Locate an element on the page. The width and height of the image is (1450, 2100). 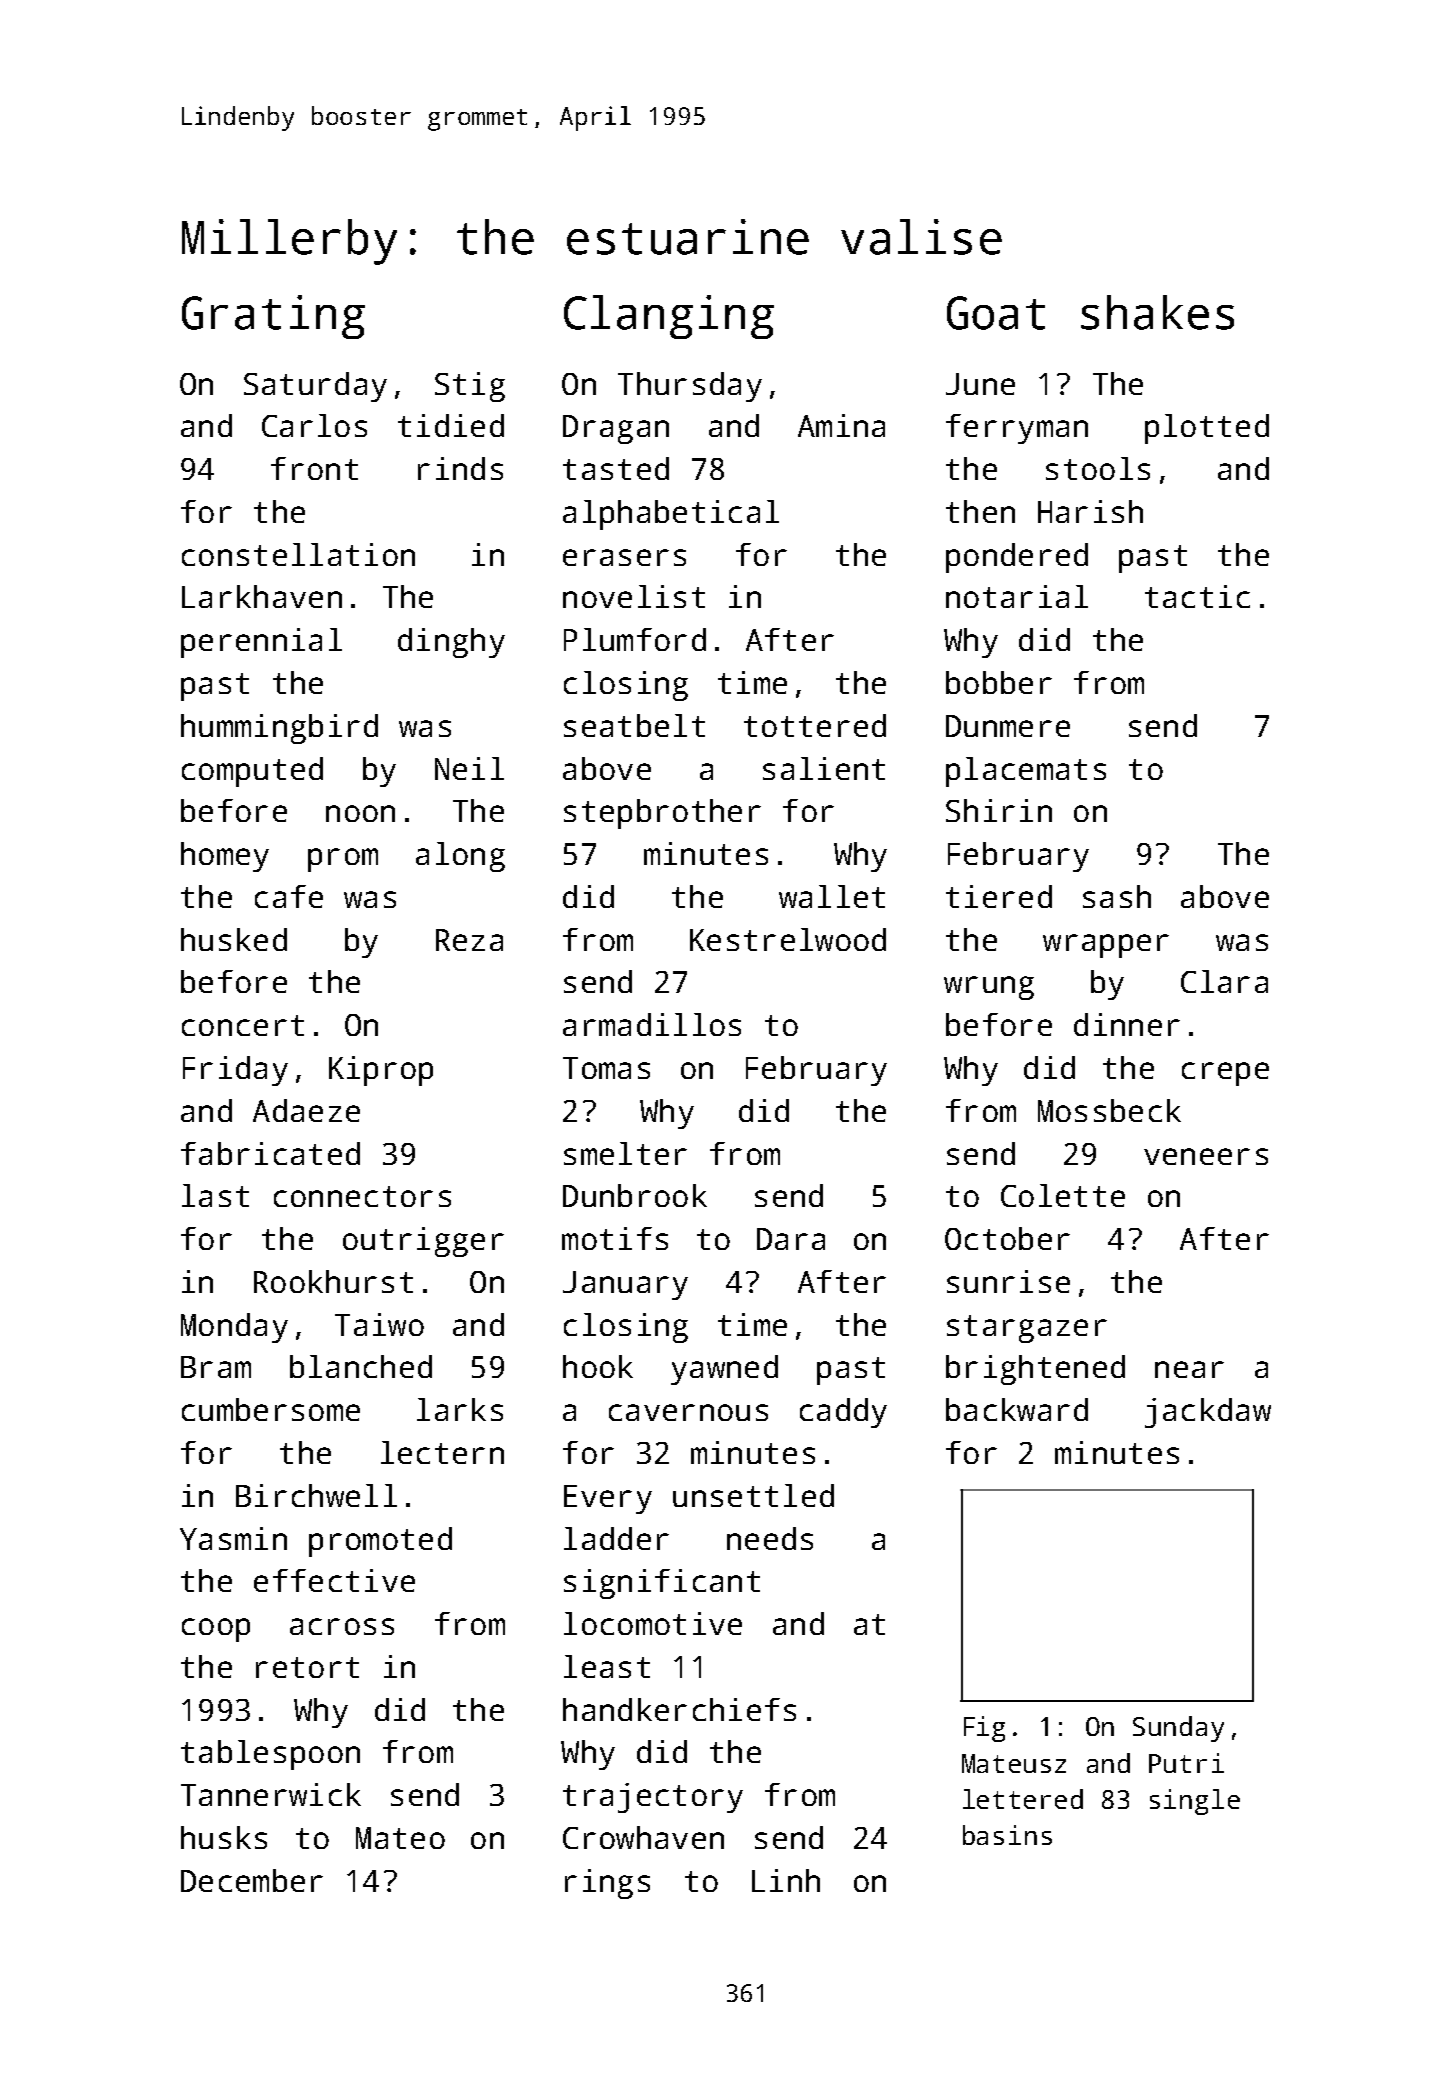
Grating is located at coordinates (273, 317).
